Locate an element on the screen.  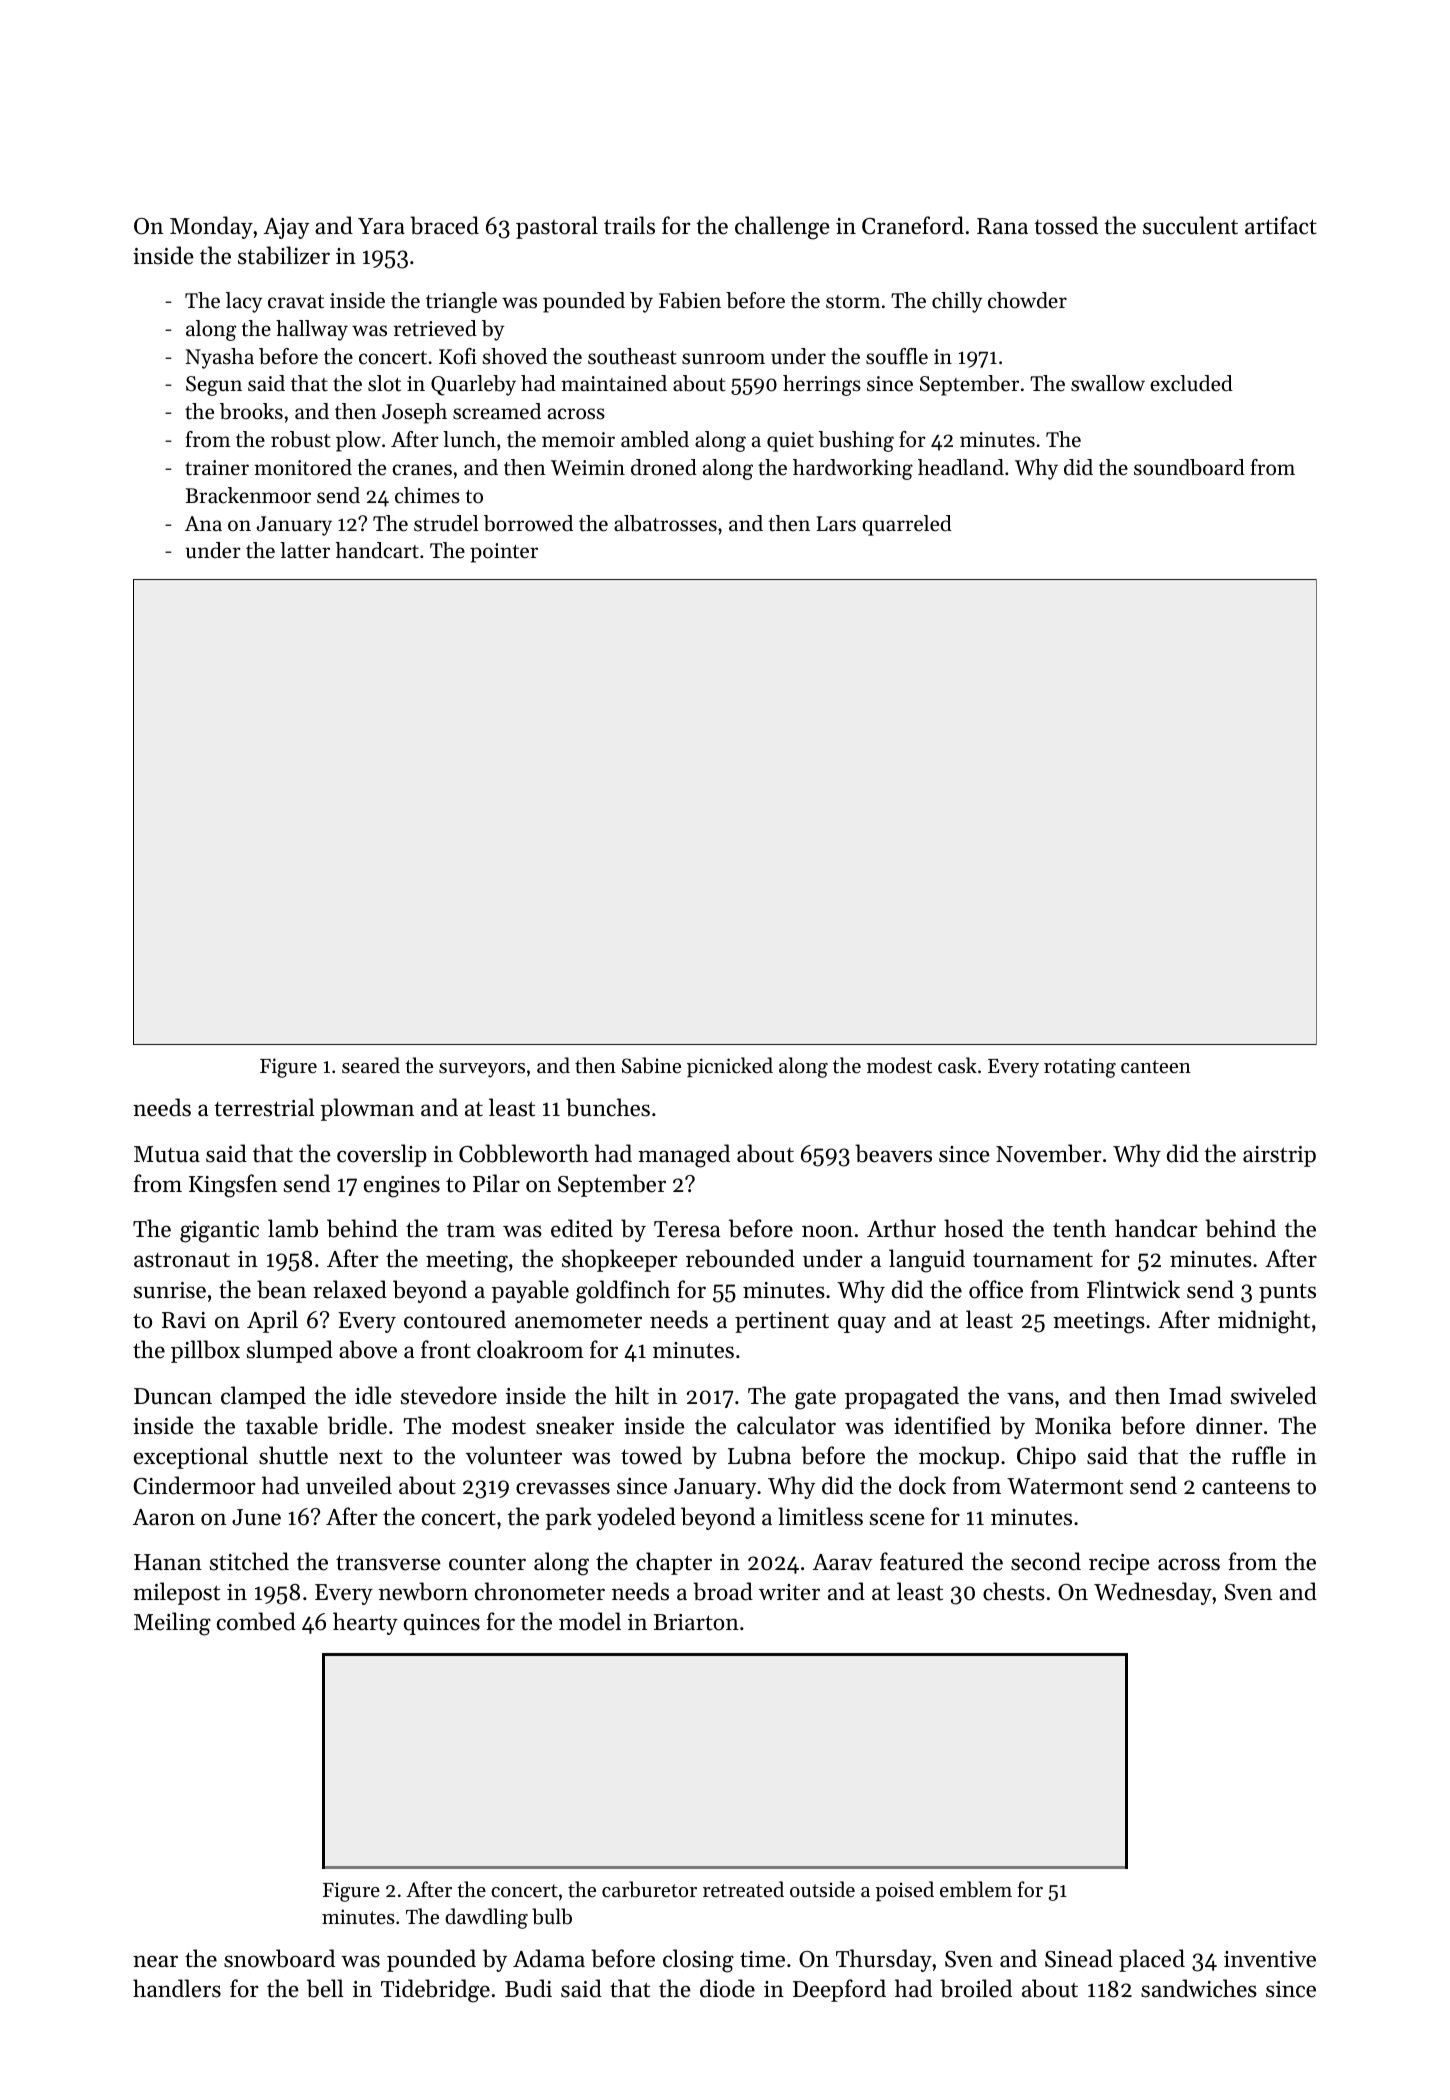
albatrosses is located at coordinates (665, 523).
